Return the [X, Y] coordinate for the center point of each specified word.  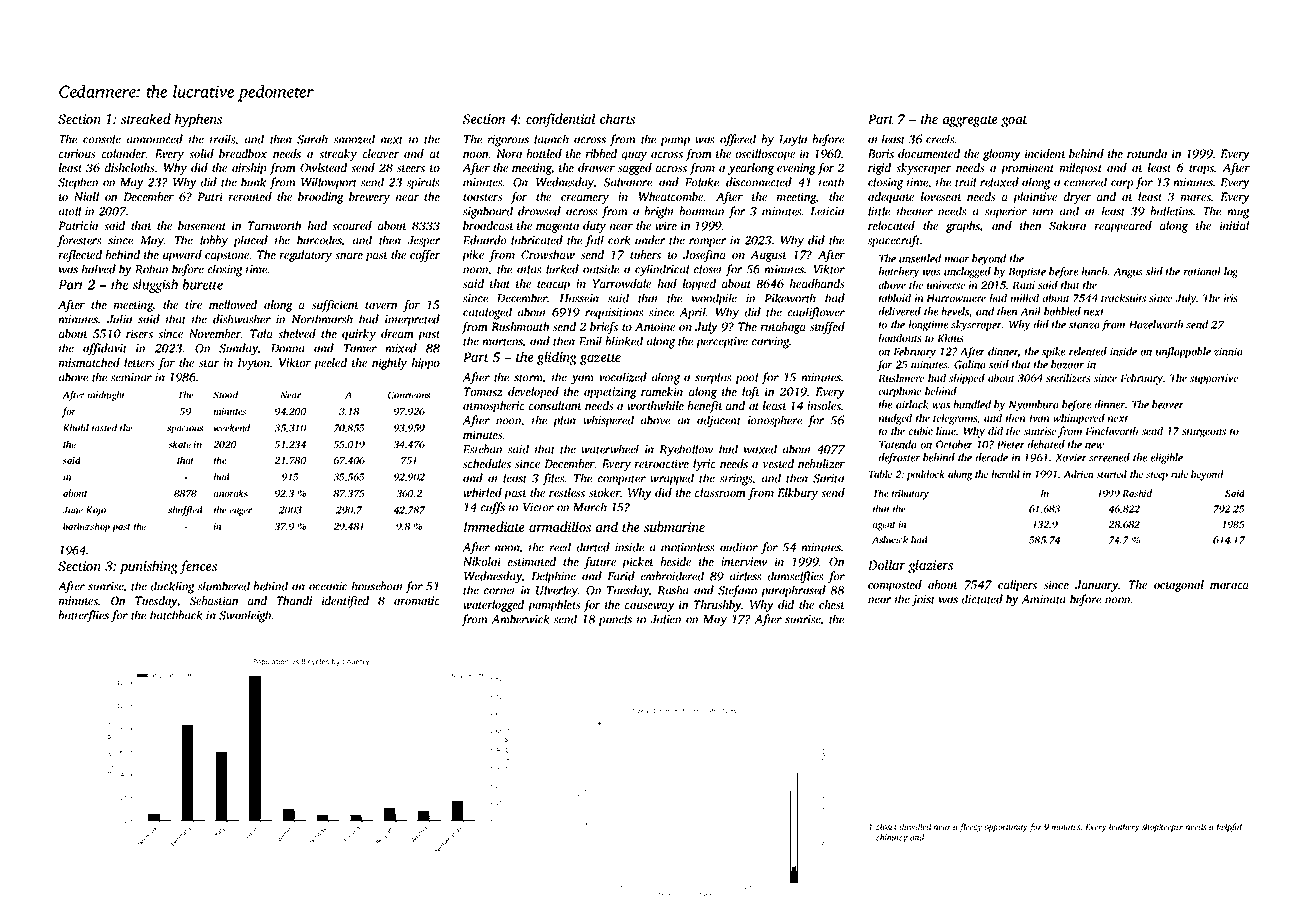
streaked [146, 118]
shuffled [185, 511]
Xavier [1071, 457]
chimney [892, 838]
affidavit [105, 349]
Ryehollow [686, 450]
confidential [560, 120]
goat [1014, 122]
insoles [824, 405]
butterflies [84, 616]
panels [615, 620]
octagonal [1179, 586]
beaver [1168, 404]
